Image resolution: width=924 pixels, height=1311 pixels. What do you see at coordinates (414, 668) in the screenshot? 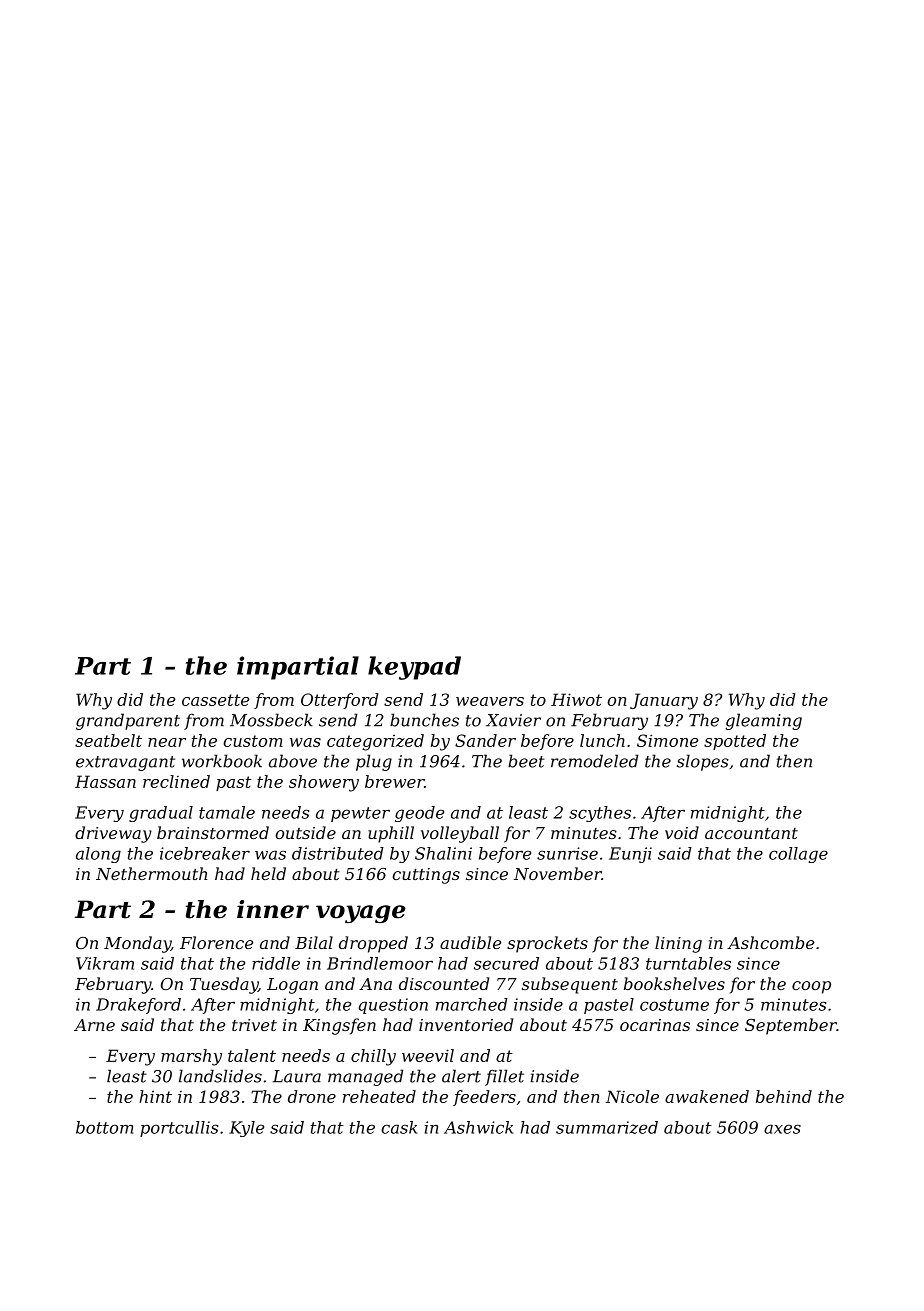
I see `keypad` at bounding box center [414, 668].
